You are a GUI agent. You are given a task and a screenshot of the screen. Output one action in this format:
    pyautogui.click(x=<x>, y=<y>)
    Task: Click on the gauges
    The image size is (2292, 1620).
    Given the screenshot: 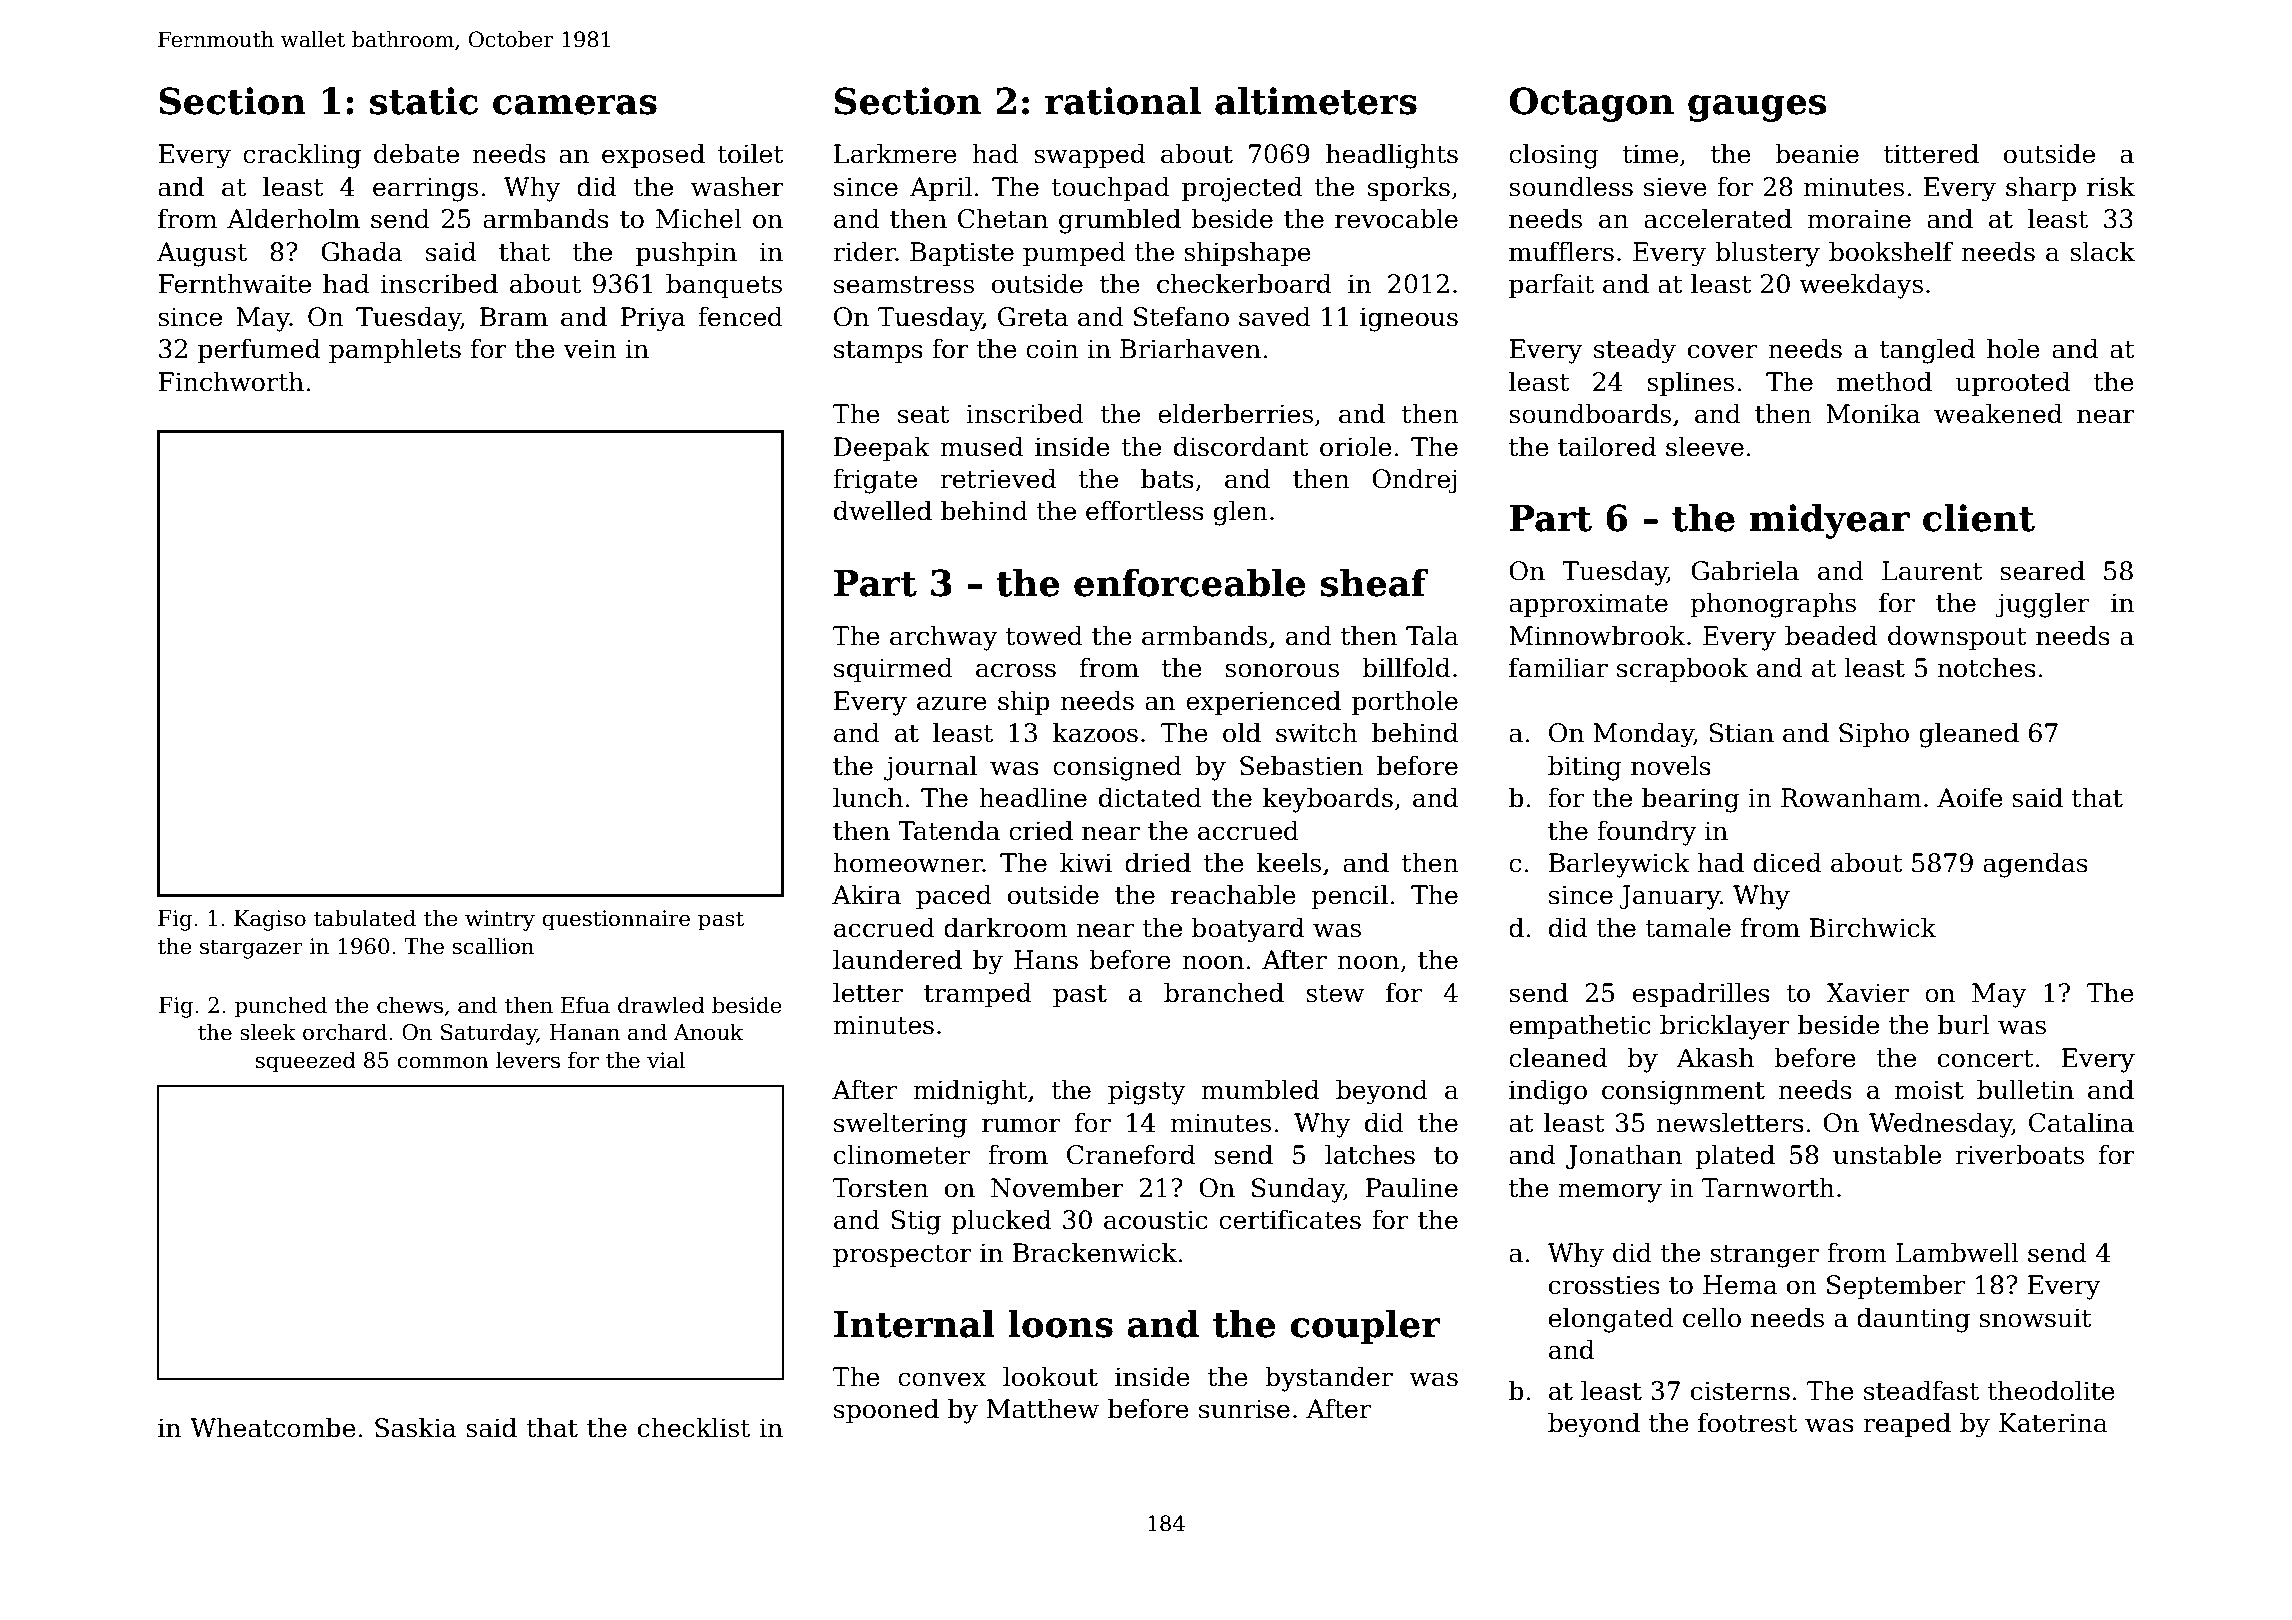 What is the action you would take?
    pyautogui.click(x=1757, y=108)
